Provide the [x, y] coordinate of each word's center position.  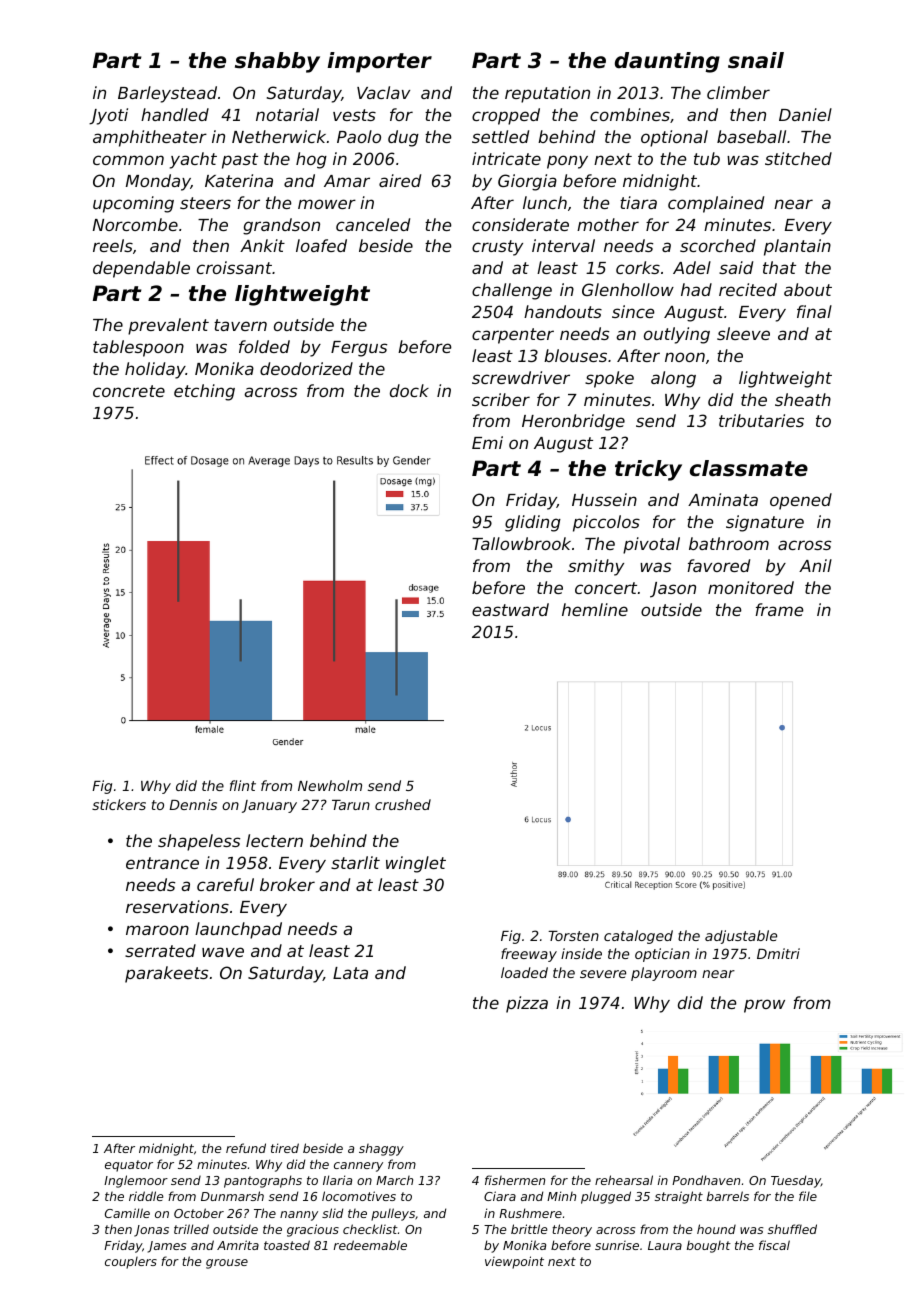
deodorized [306, 368]
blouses [575, 355]
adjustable [741, 937]
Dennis [193, 804]
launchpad [238, 930]
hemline [595, 609]
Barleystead [167, 94]
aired [400, 180]
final [814, 311]
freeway [529, 955]
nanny [299, 1216]
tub [707, 158]
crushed [403, 804]
